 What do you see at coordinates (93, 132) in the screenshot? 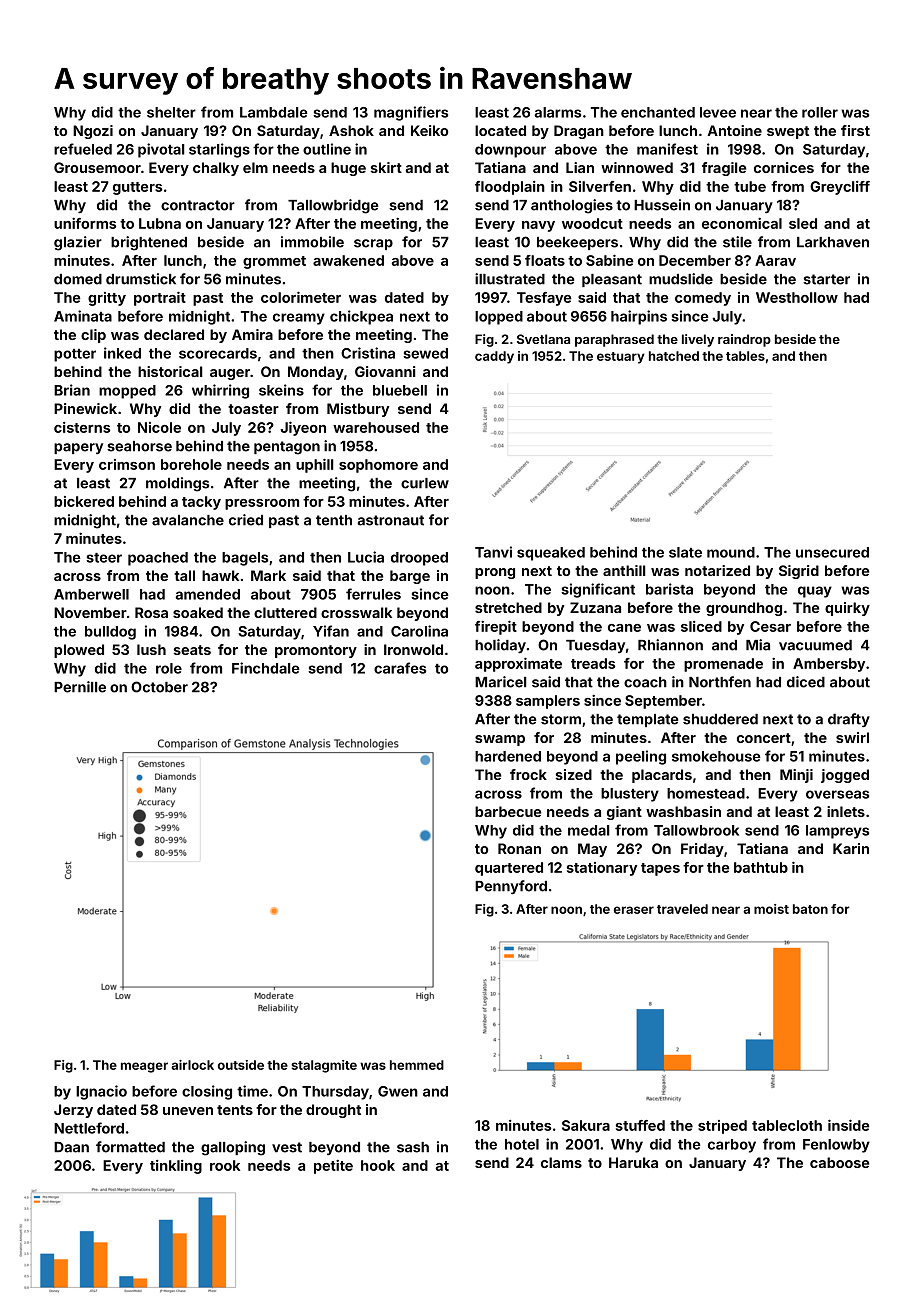
I see `Ngozi` at bounding box center [93, 132].
